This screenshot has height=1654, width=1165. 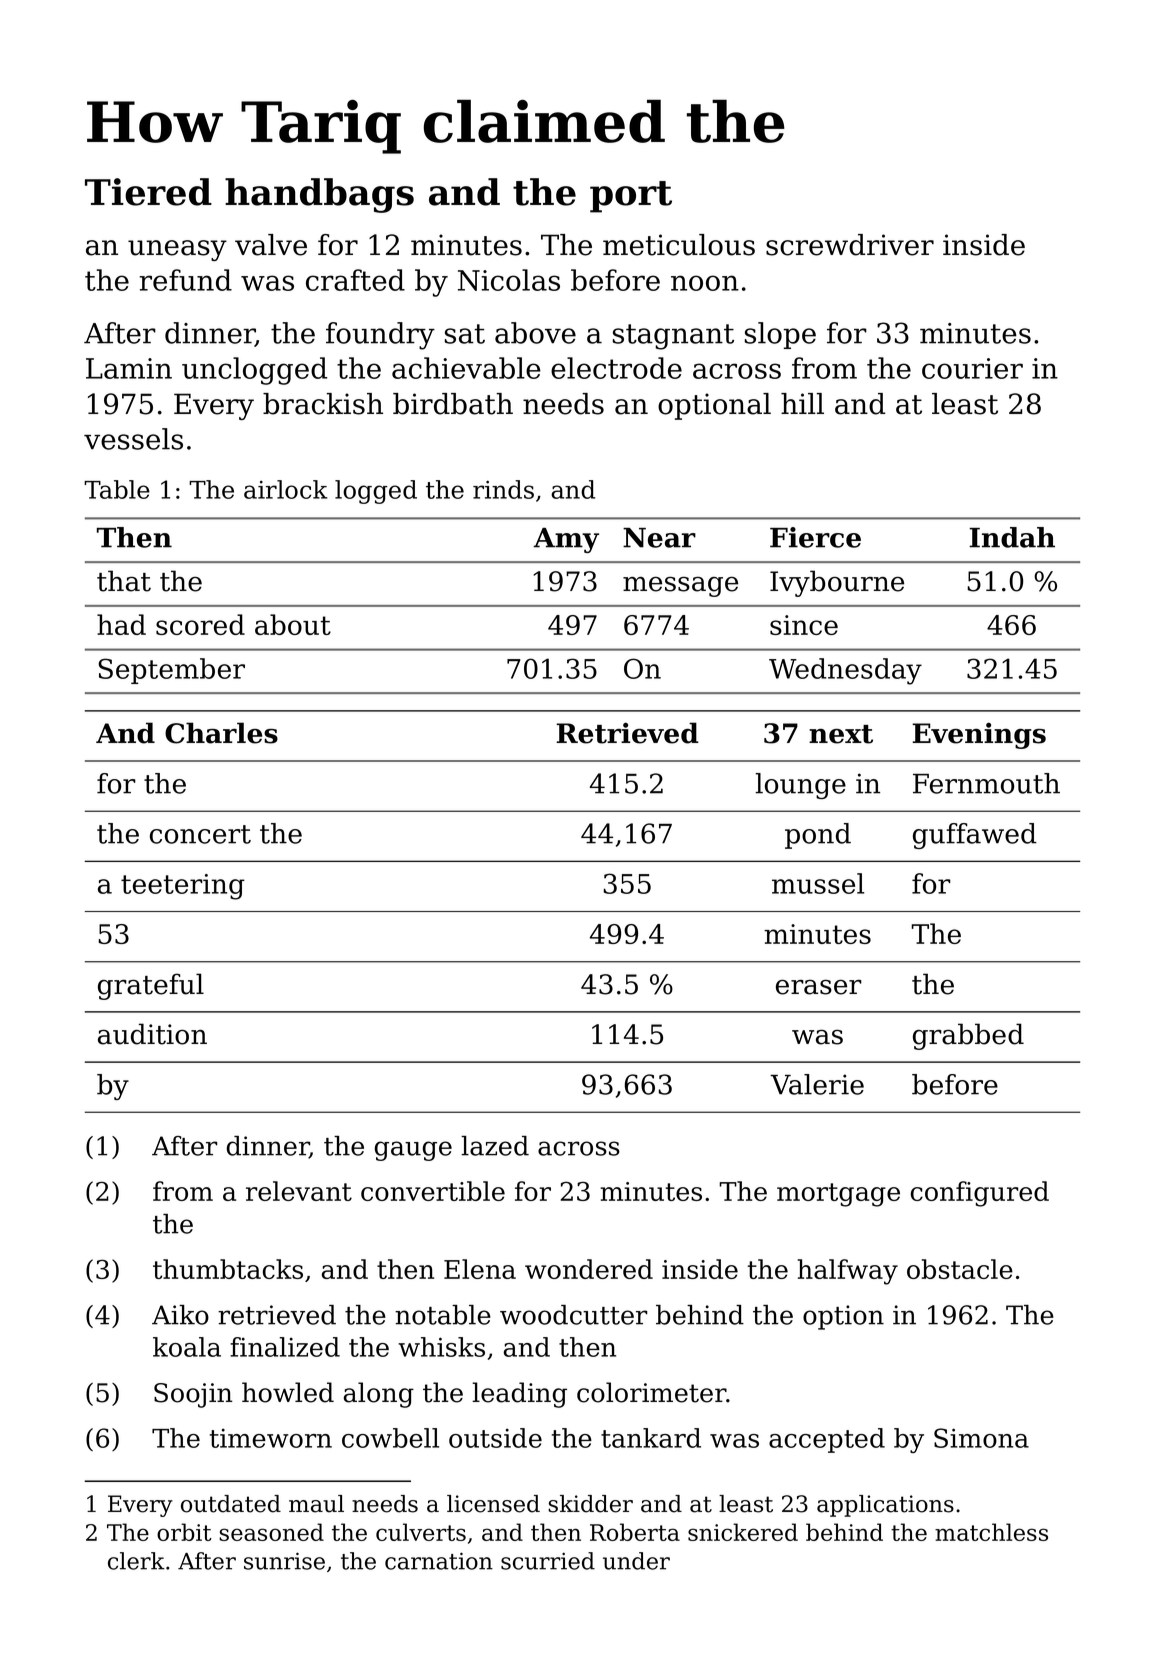 What do you see at coordinates (200, 834) in the screenshot?
I see `concert` at bounding box center [200, 834].
